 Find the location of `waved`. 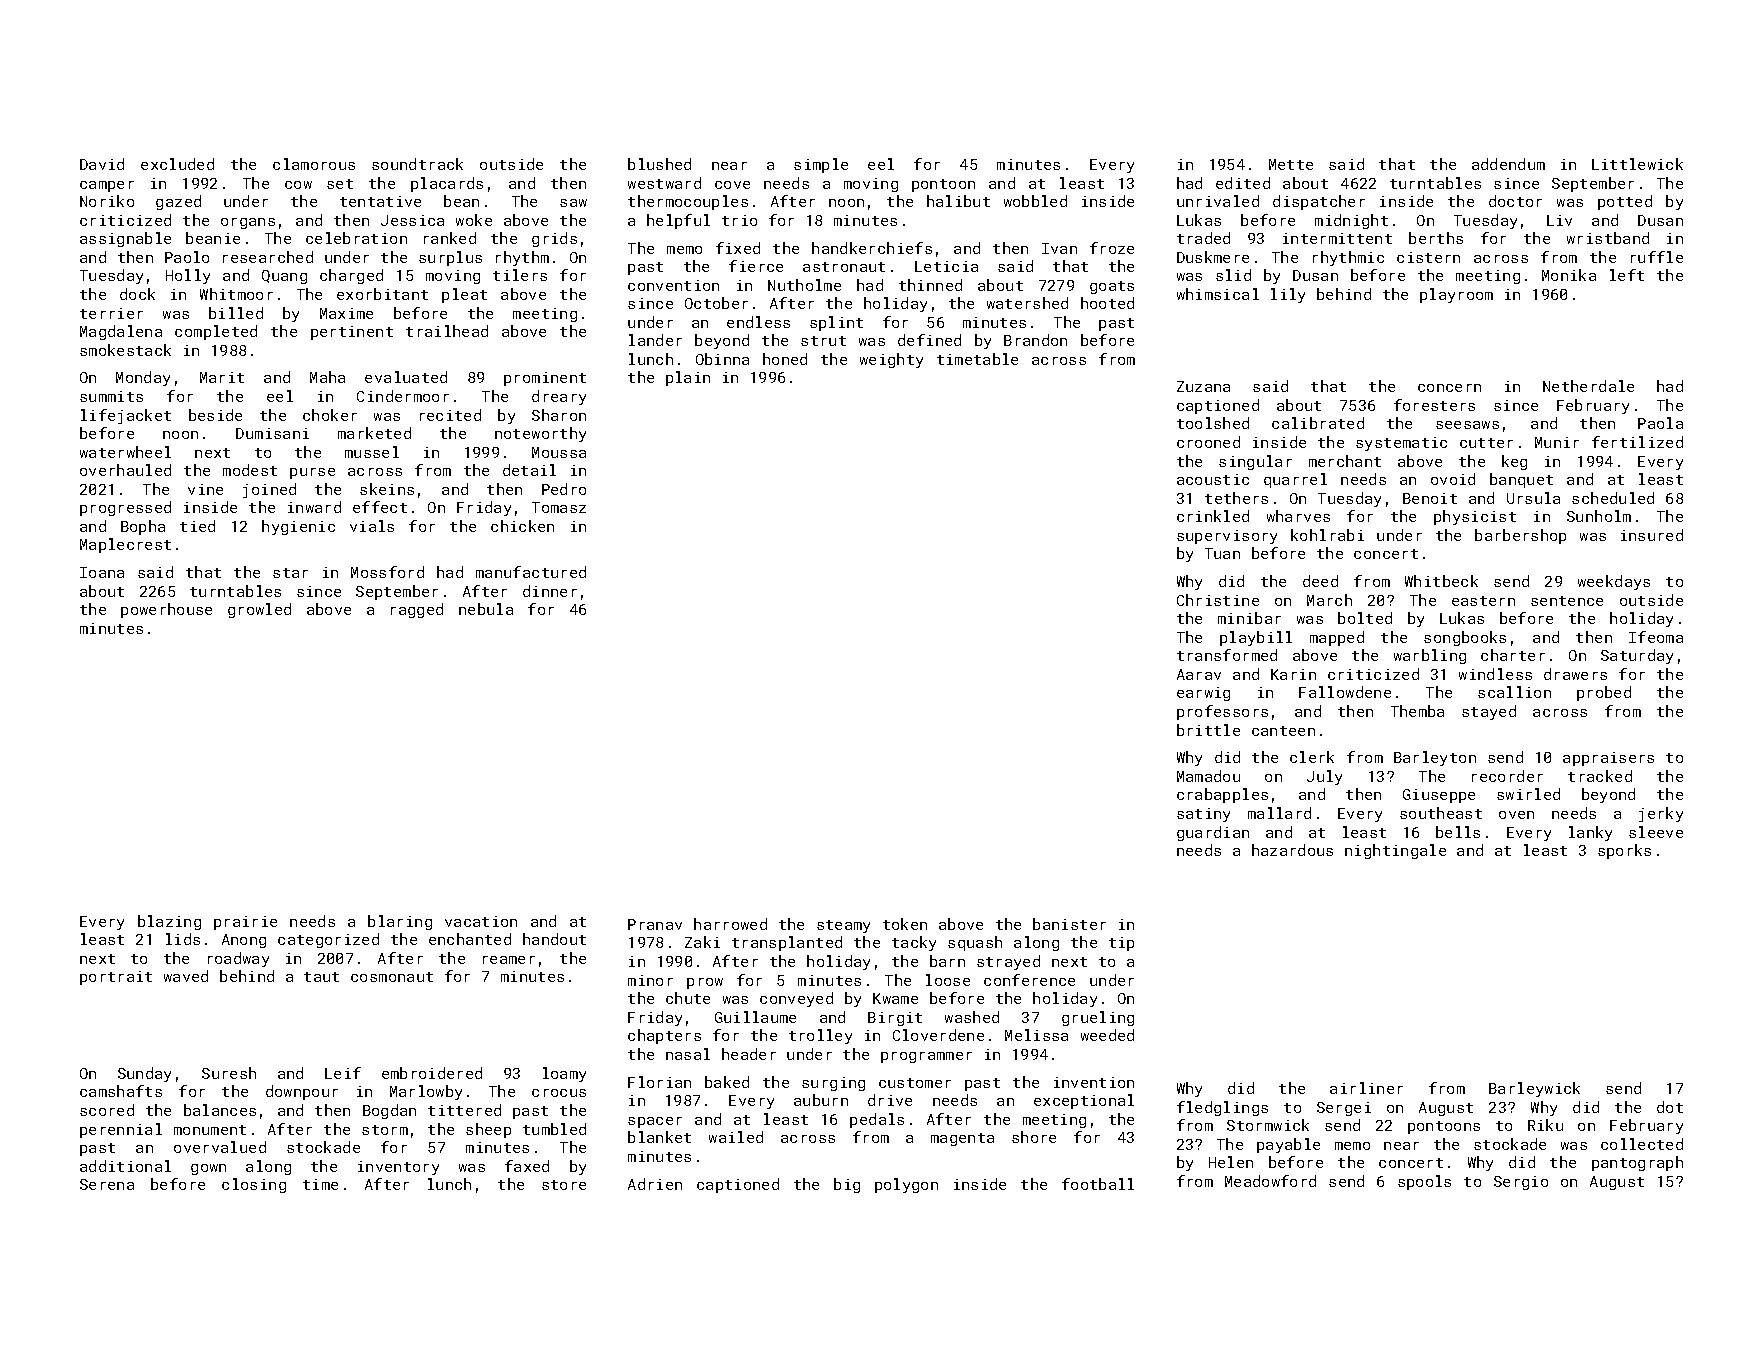

waved is located at coordinates (186, 976).
